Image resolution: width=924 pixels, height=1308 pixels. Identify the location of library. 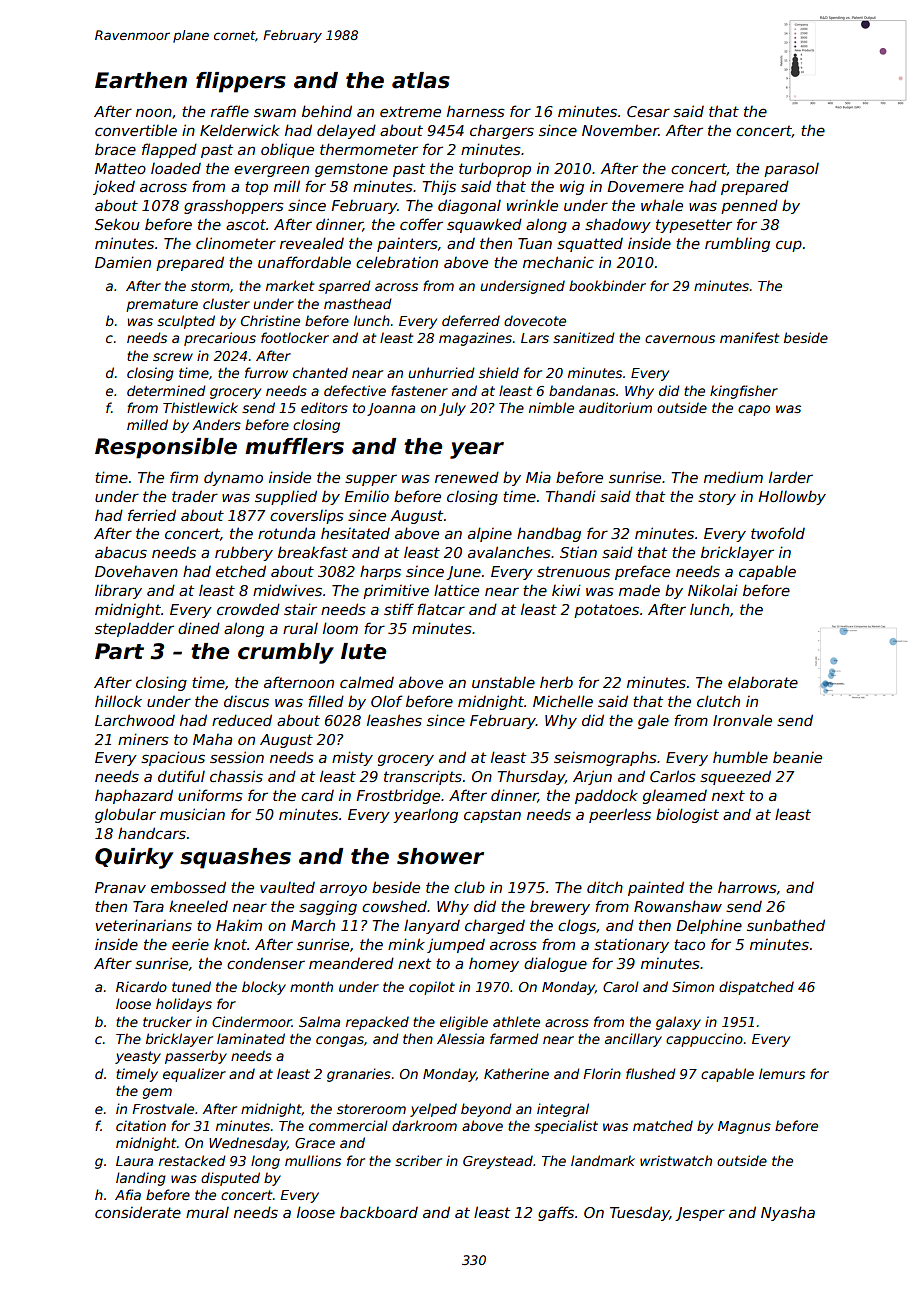
(118, 592).
